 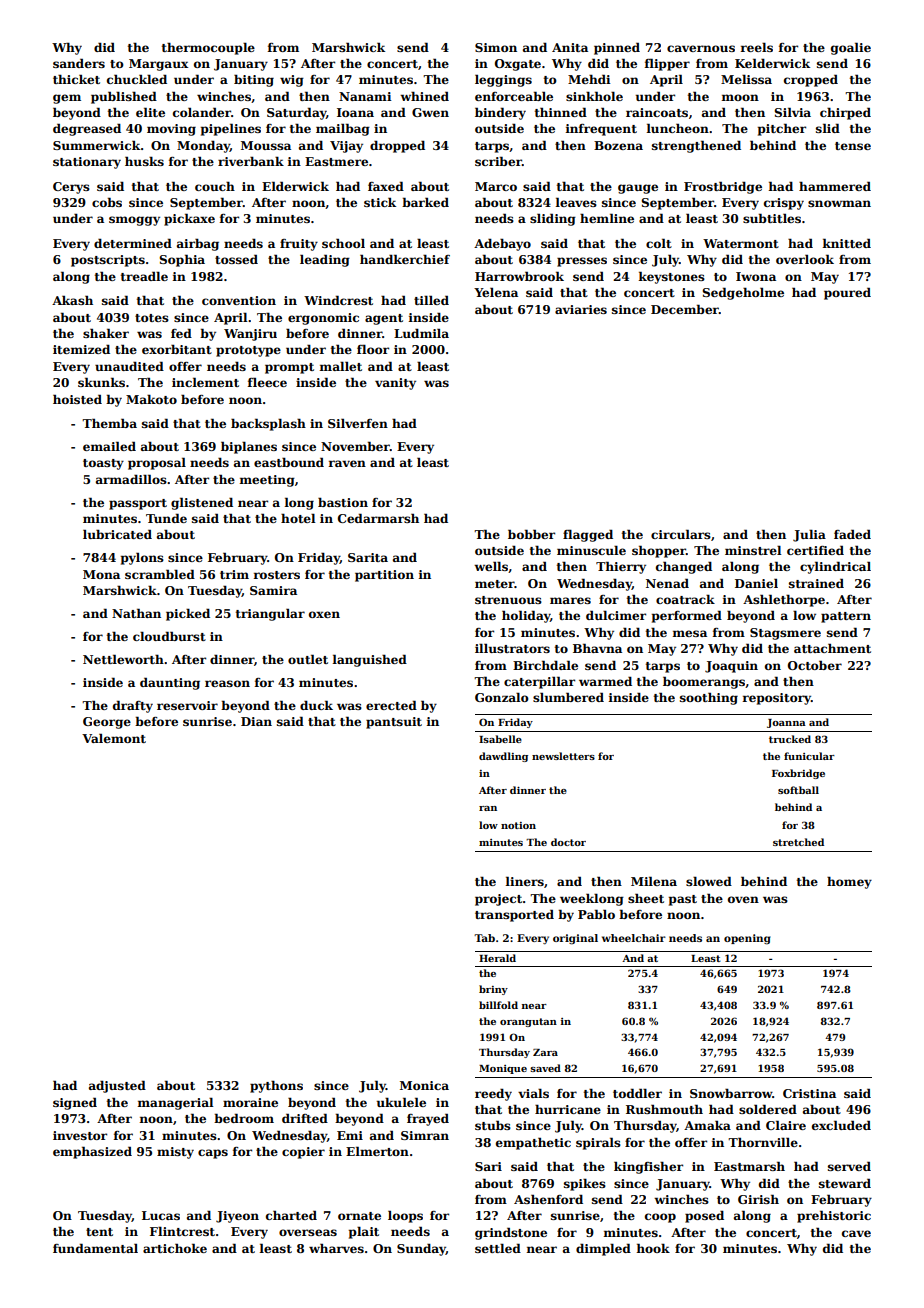 What do you see at coordinates (832, 648) in the document?
I see `attachment` at bounding box center [832, 648].
